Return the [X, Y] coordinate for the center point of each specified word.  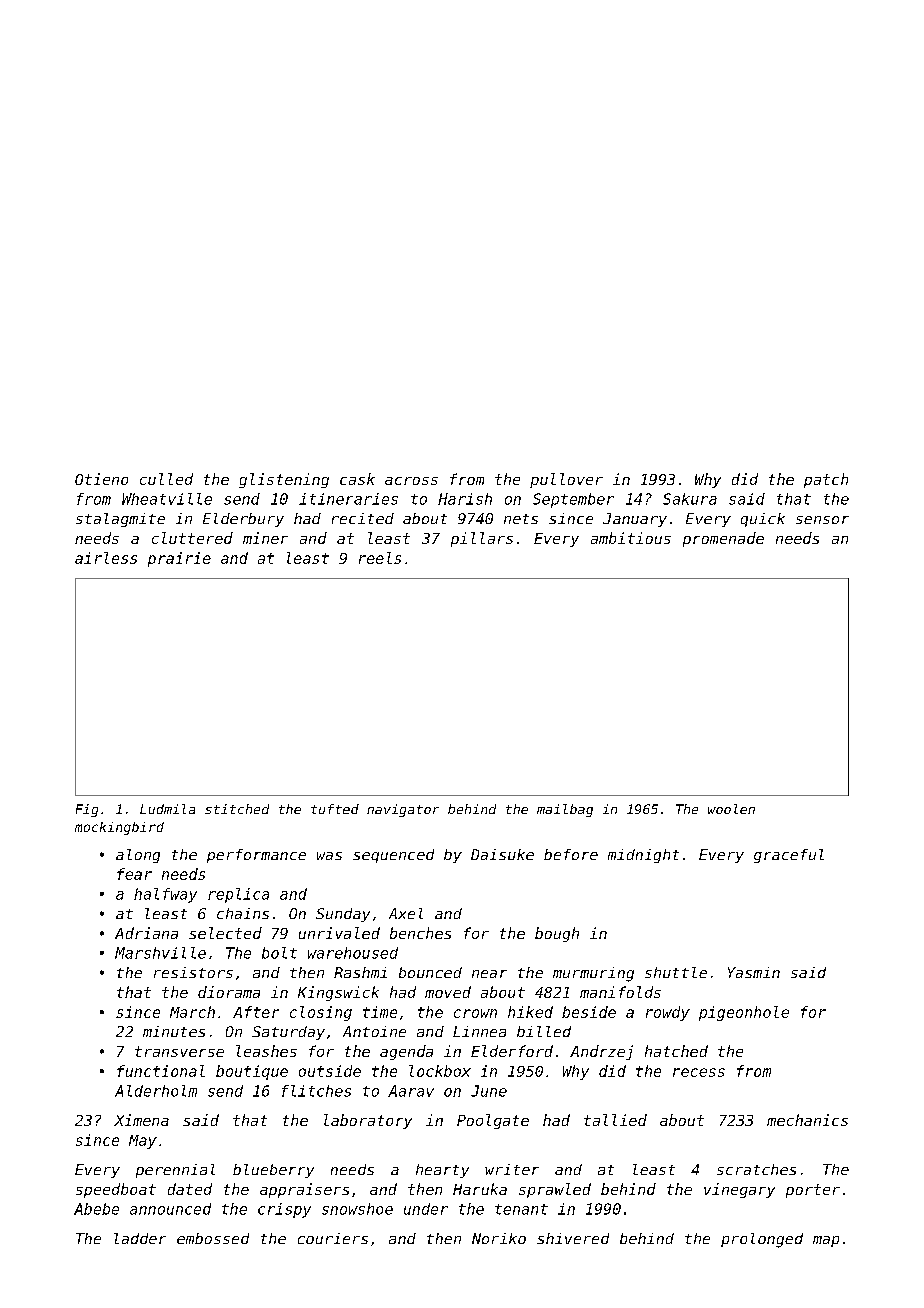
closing [321, 1013]
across [411, 481]
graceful [789, 856]
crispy [284, 1210]
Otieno [101, 479]
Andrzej [601, 1052]
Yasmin [754, 972]
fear [134, 874]
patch [826, 480]
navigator [403, 810]
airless [106, 558]
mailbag [565, 810]
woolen [731, 809]
